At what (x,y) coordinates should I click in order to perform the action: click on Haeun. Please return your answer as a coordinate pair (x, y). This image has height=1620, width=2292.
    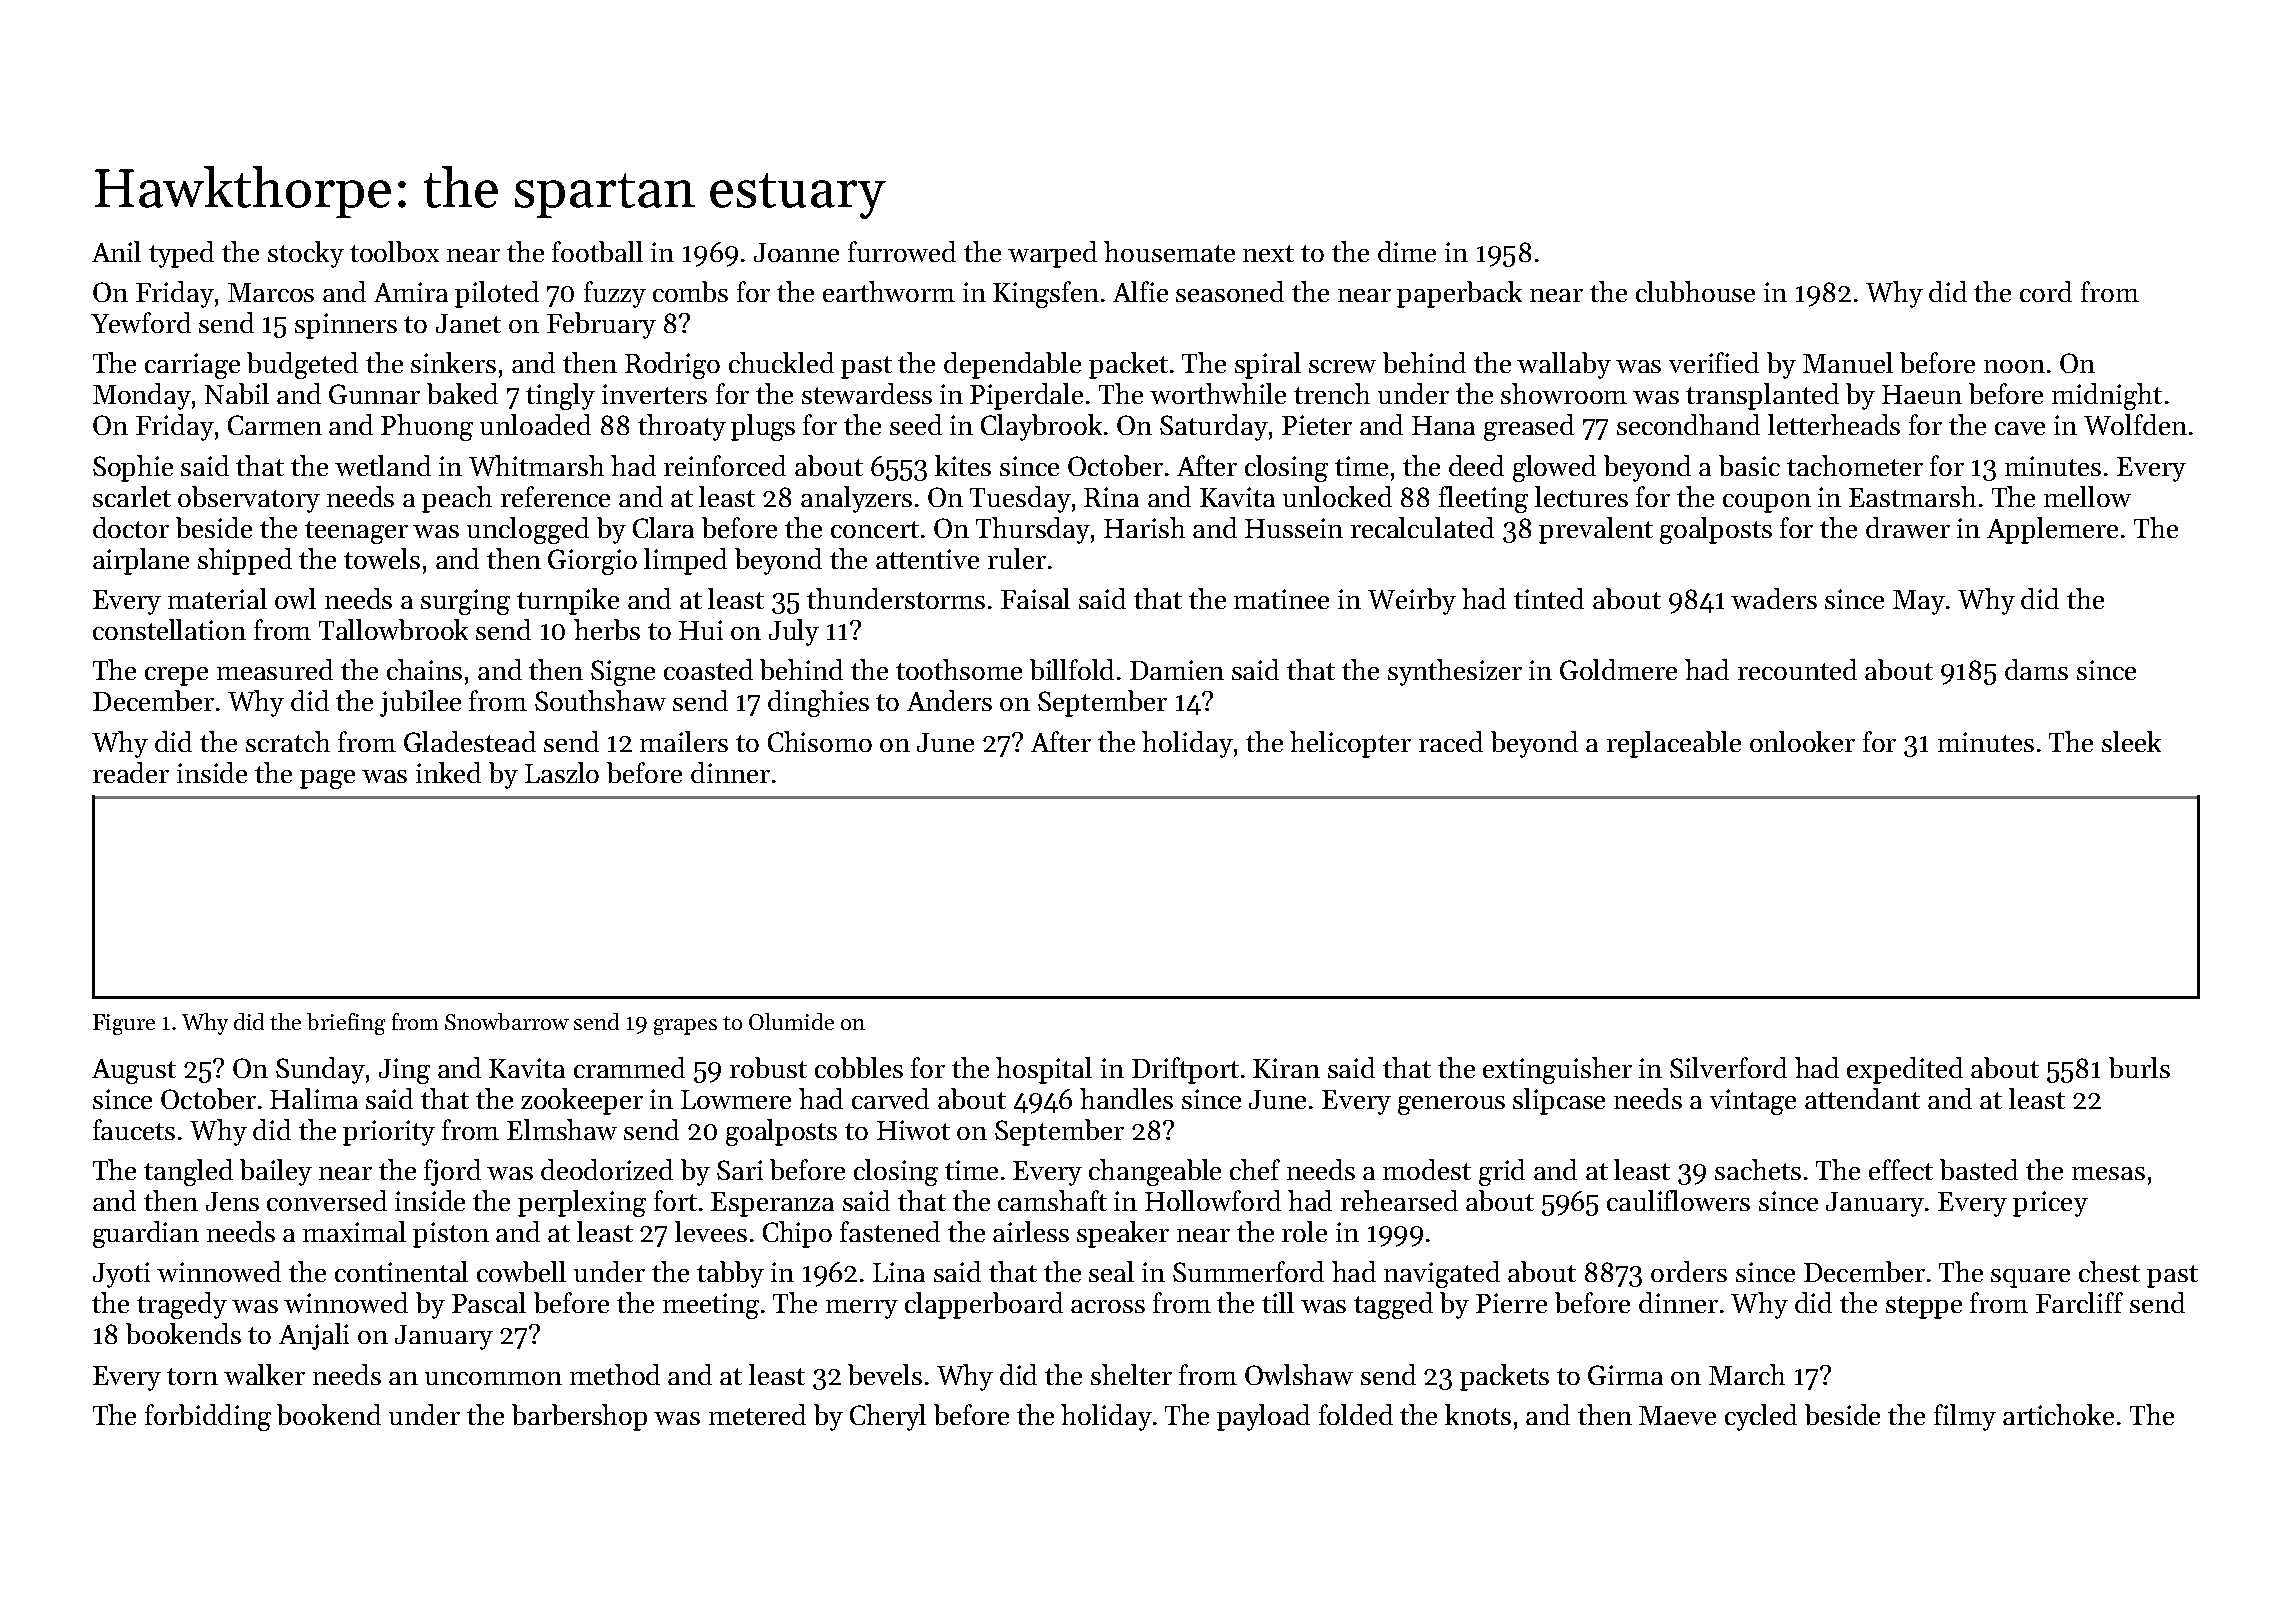
    Looking at the image, I should click on (1922, 394).
